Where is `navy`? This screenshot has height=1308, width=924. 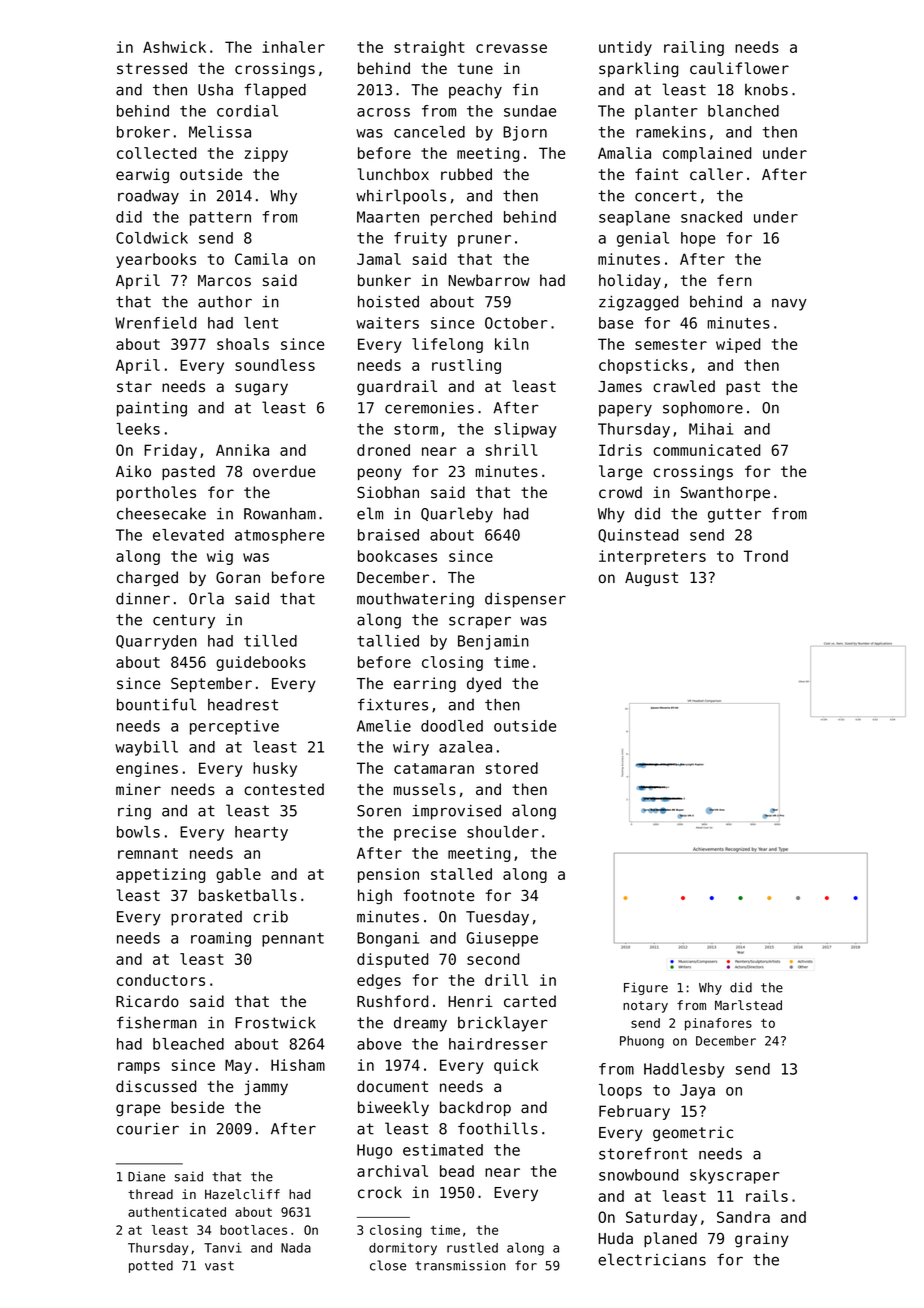 navy is located at coordinates (789, 304).
